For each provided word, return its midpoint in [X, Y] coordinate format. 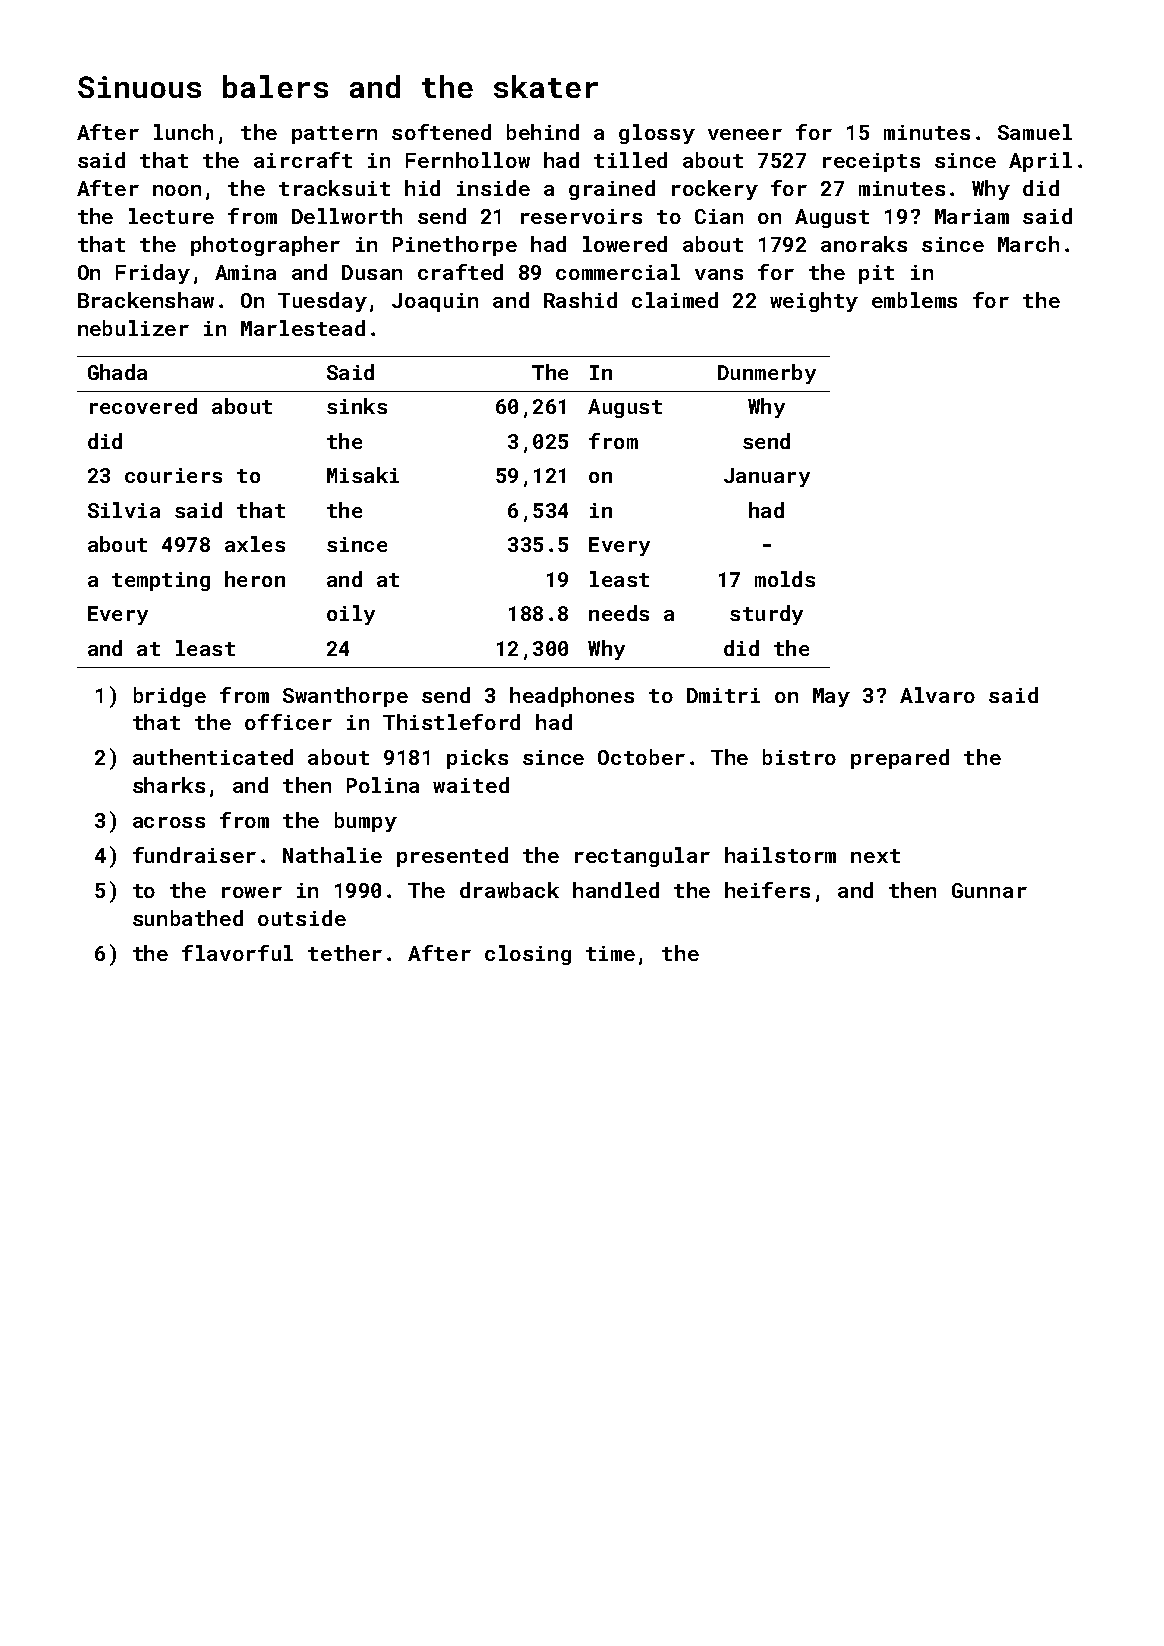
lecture [171, 216]
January [767, 477]
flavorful [237, 953]
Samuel [1035, 132]
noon [177, 190]
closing [528, 955]
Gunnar [989, 890]
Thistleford [451, 722]
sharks [169, 785]
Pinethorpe [455, 246]
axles [255, 544]
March [1028, 244]
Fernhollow [468, 160]
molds [785, 579]
